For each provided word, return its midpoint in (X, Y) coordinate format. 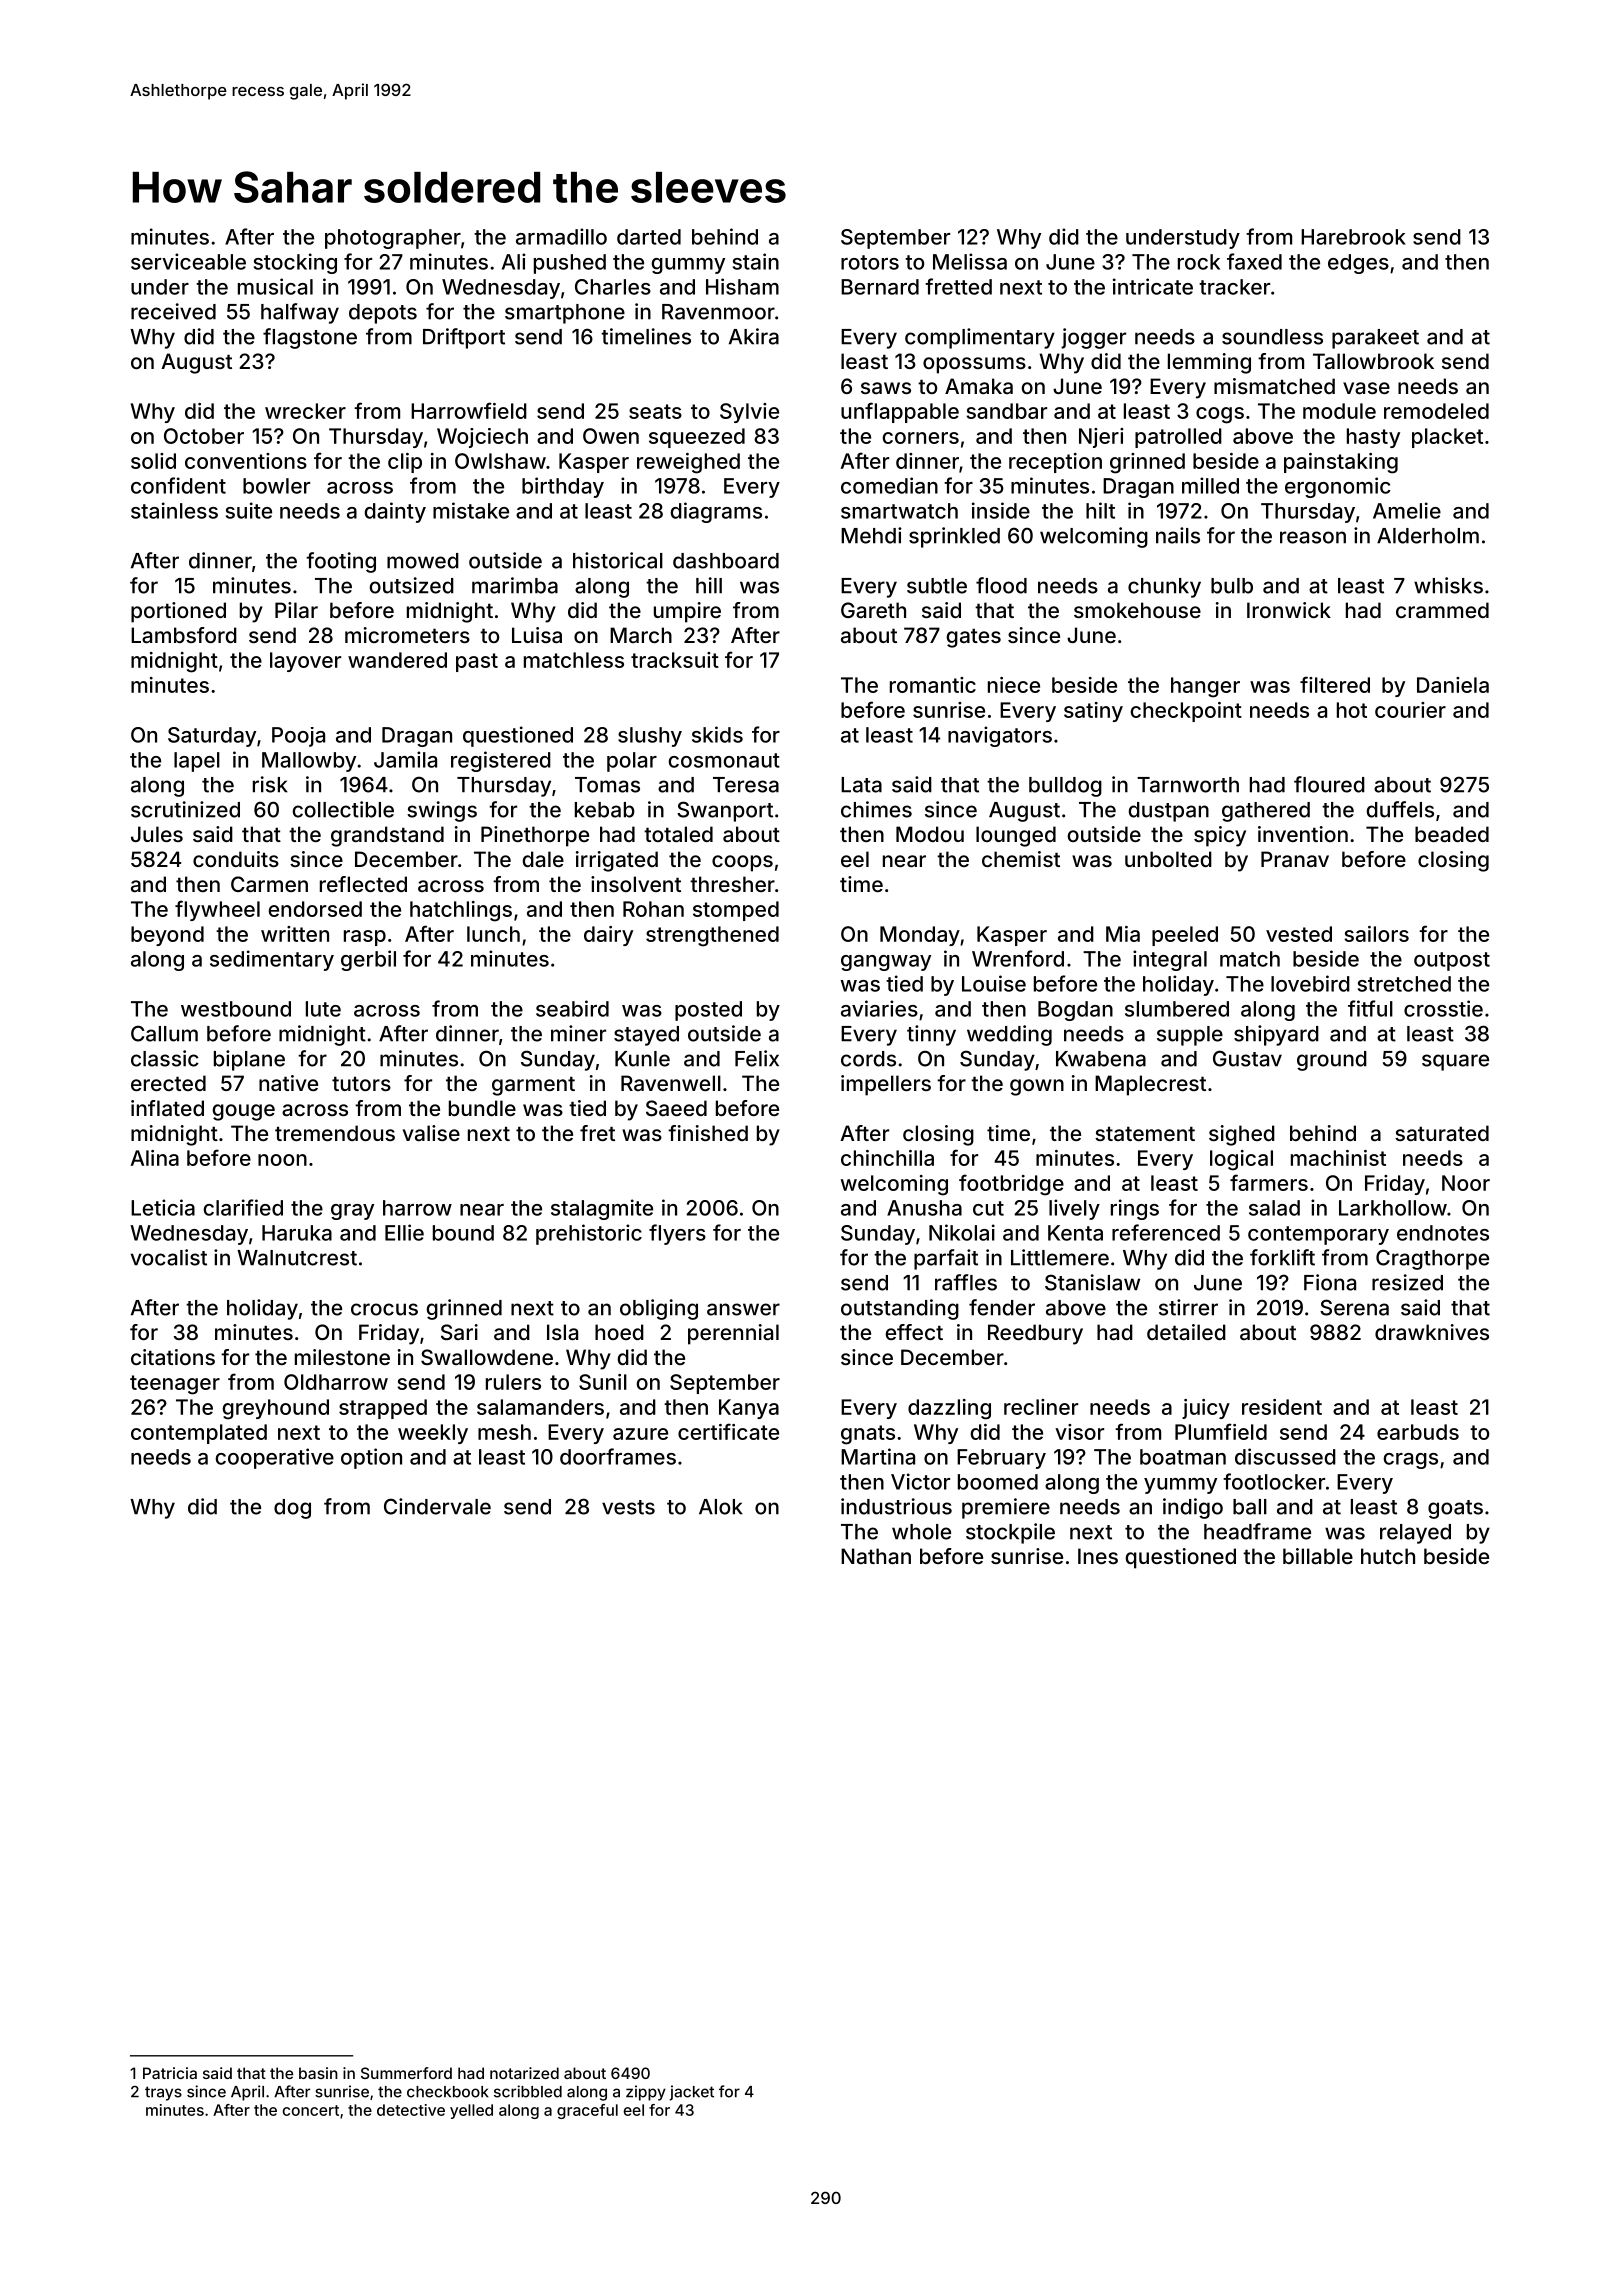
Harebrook (1353, 237)
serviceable (188, 261)
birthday (563, 487)
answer (743, 1309)
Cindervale (437, 1506)
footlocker (1274, 1481)
